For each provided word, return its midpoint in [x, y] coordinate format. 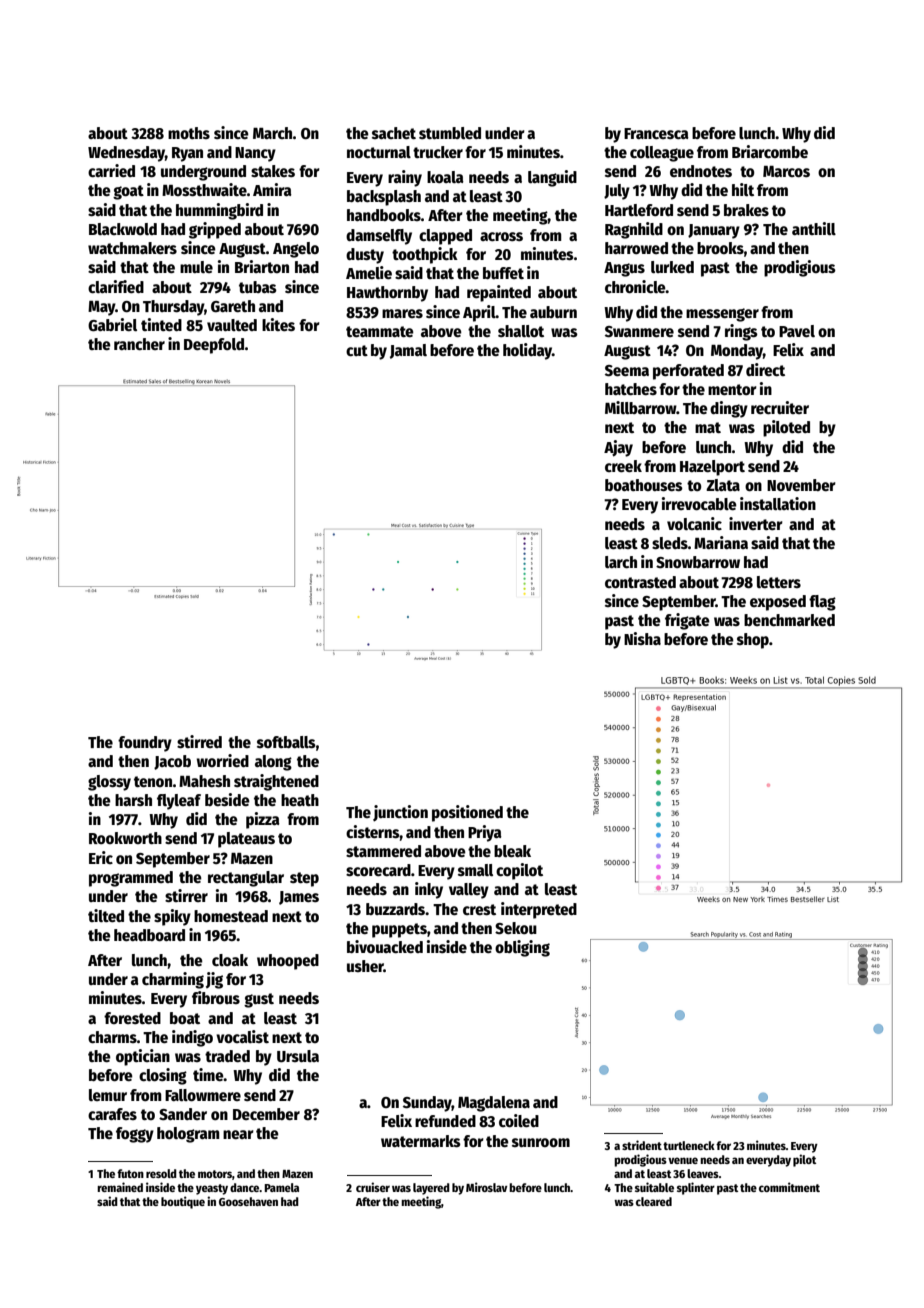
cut [357, 350]
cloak [230, 960]
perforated [688, 372]
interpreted [539, 910]
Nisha [642, 638]
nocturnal [379, 152]
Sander [183, 1114]
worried [223, 760]
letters [779, 582]
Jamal [408, 351]
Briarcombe [770, 152]
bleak [512, 851]
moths [189, 133]
